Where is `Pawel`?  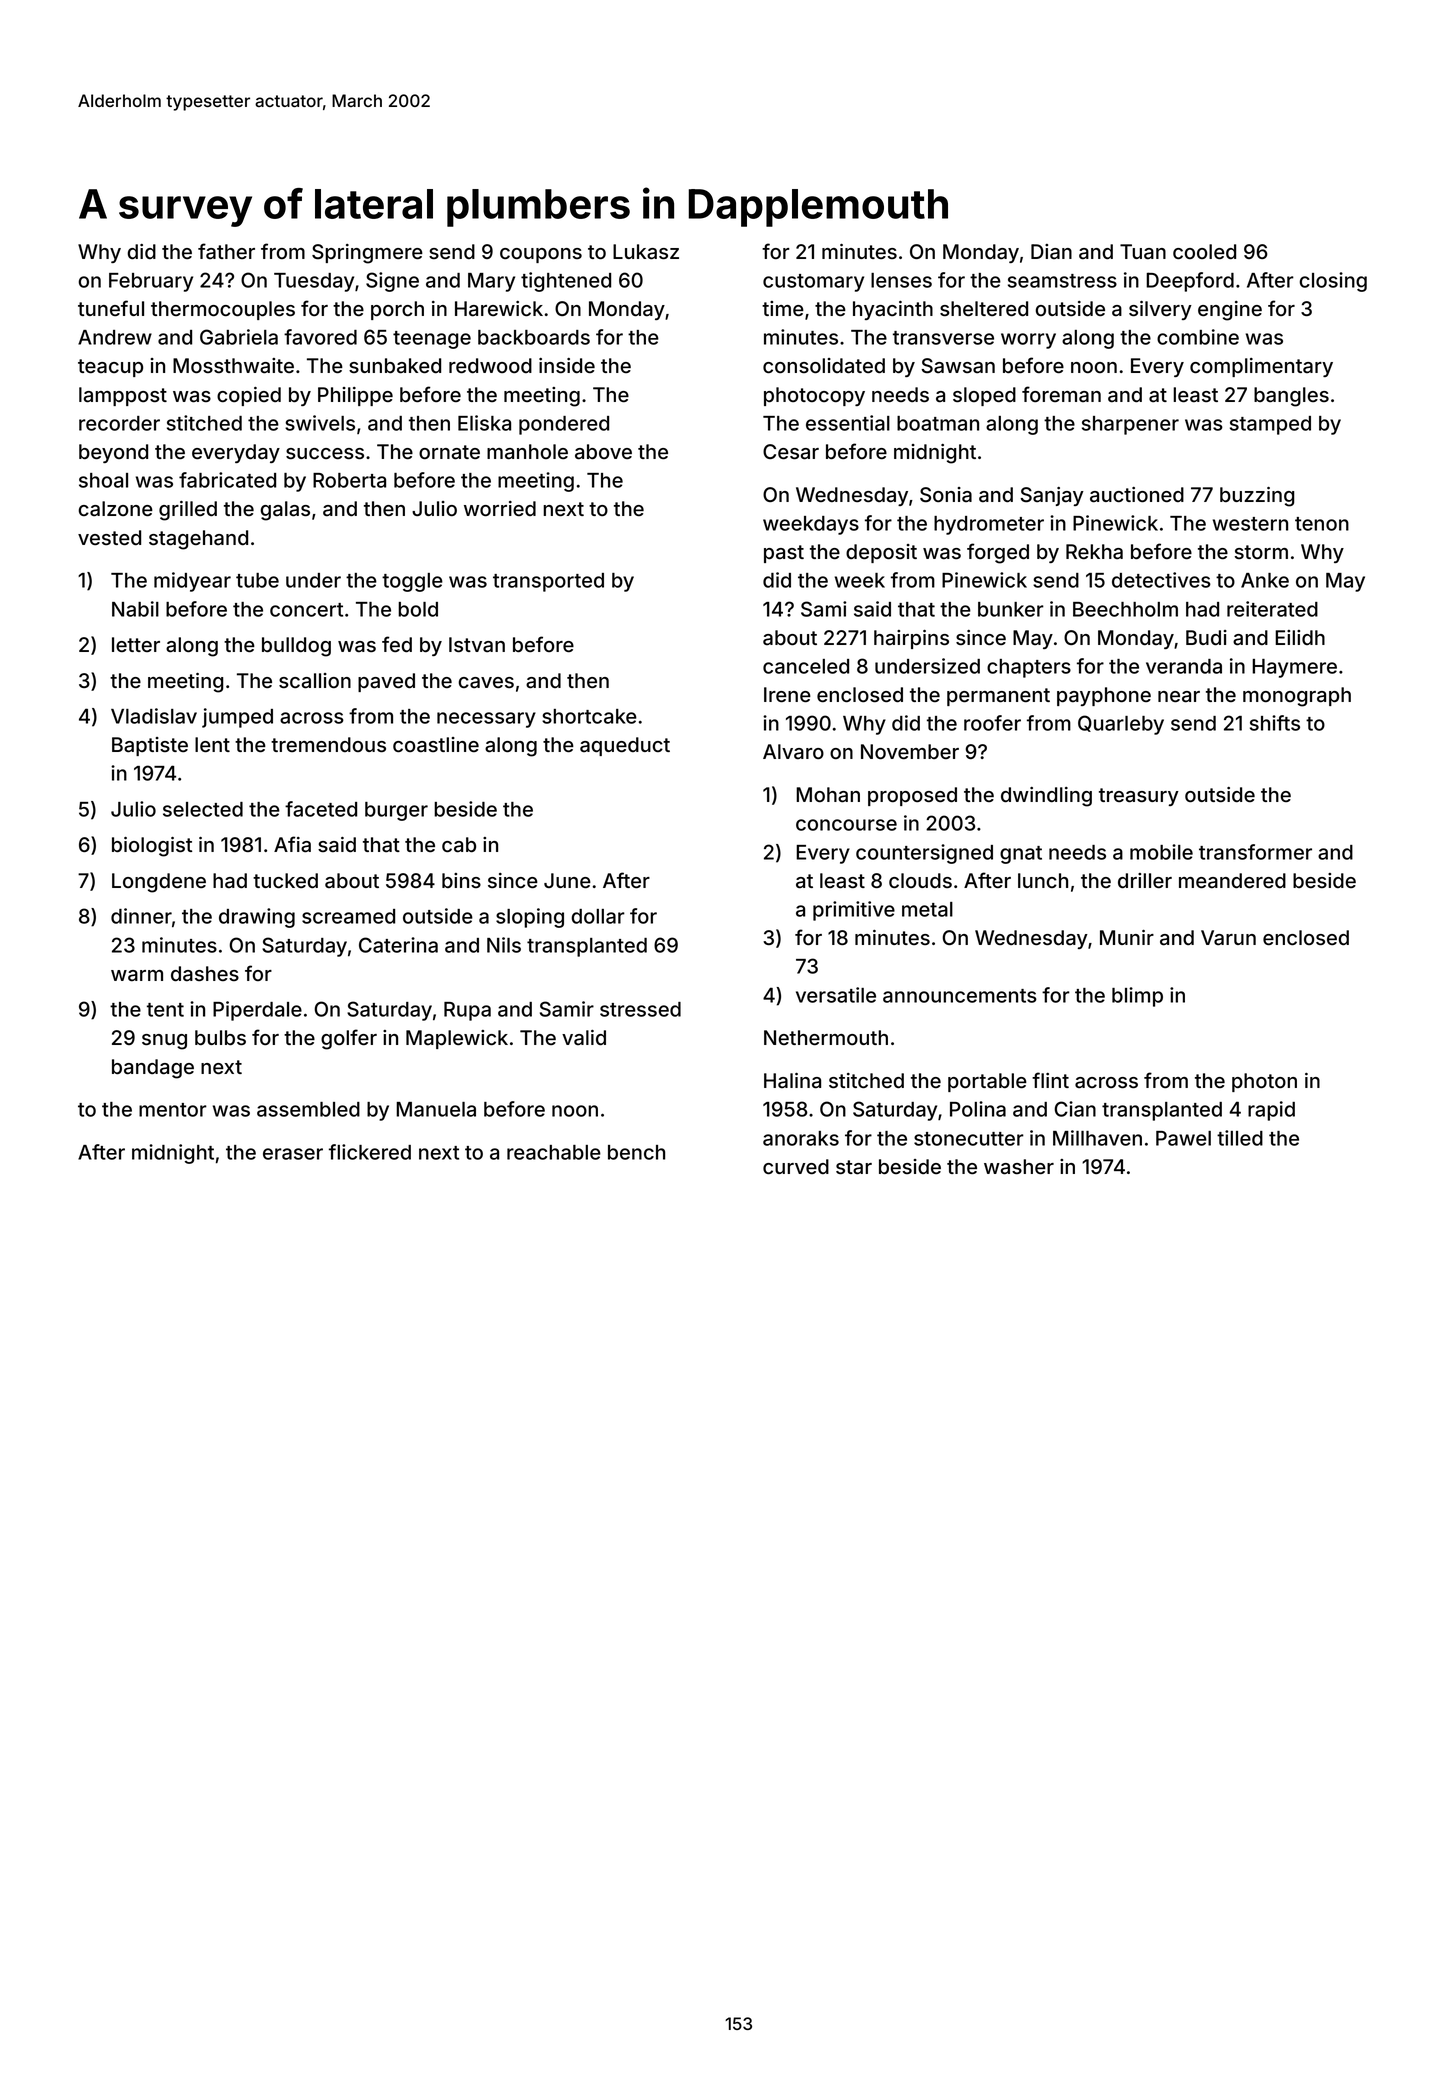
Pawel is located at coordinates (1183, 1138).
